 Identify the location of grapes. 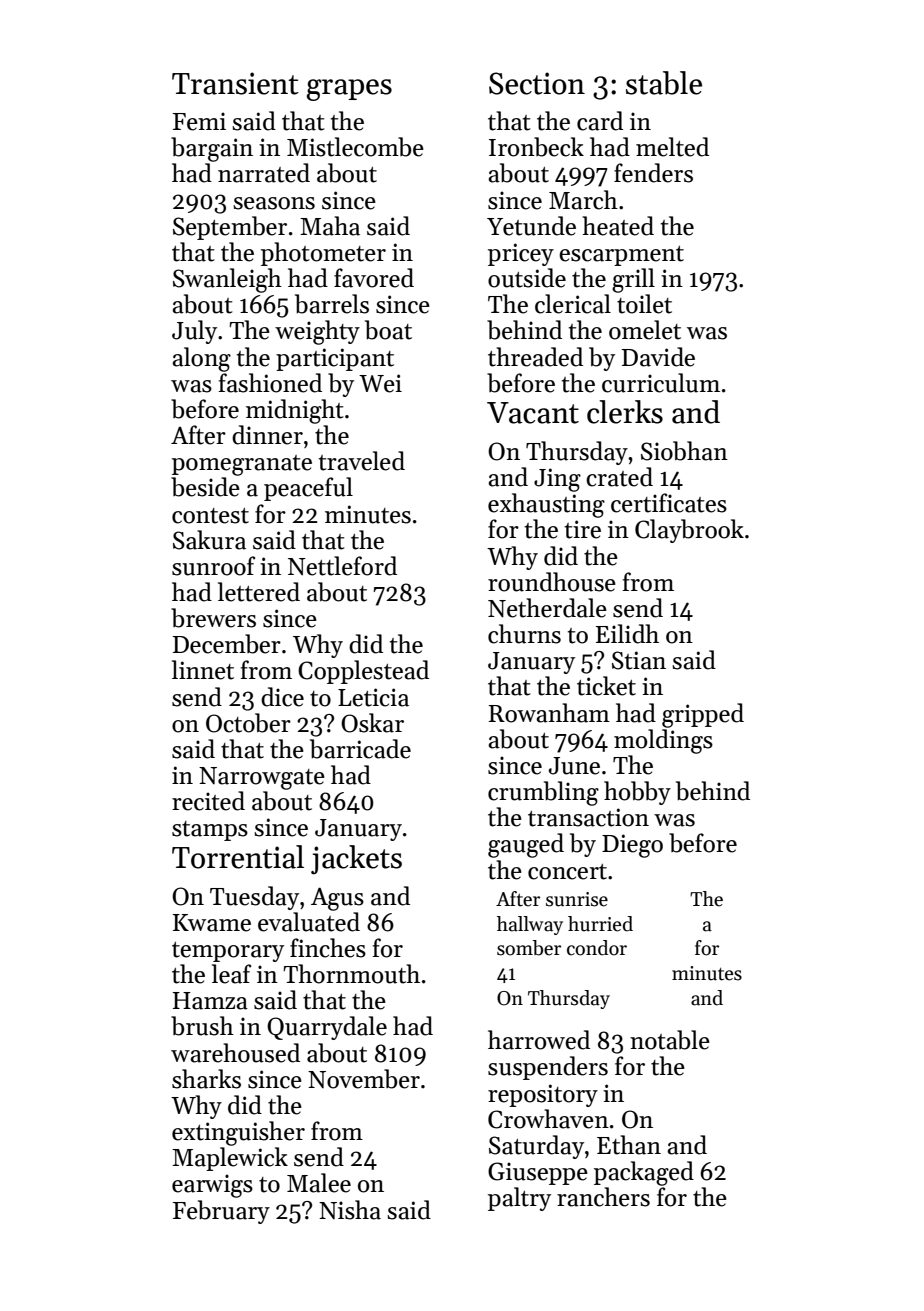
(349, 90).
